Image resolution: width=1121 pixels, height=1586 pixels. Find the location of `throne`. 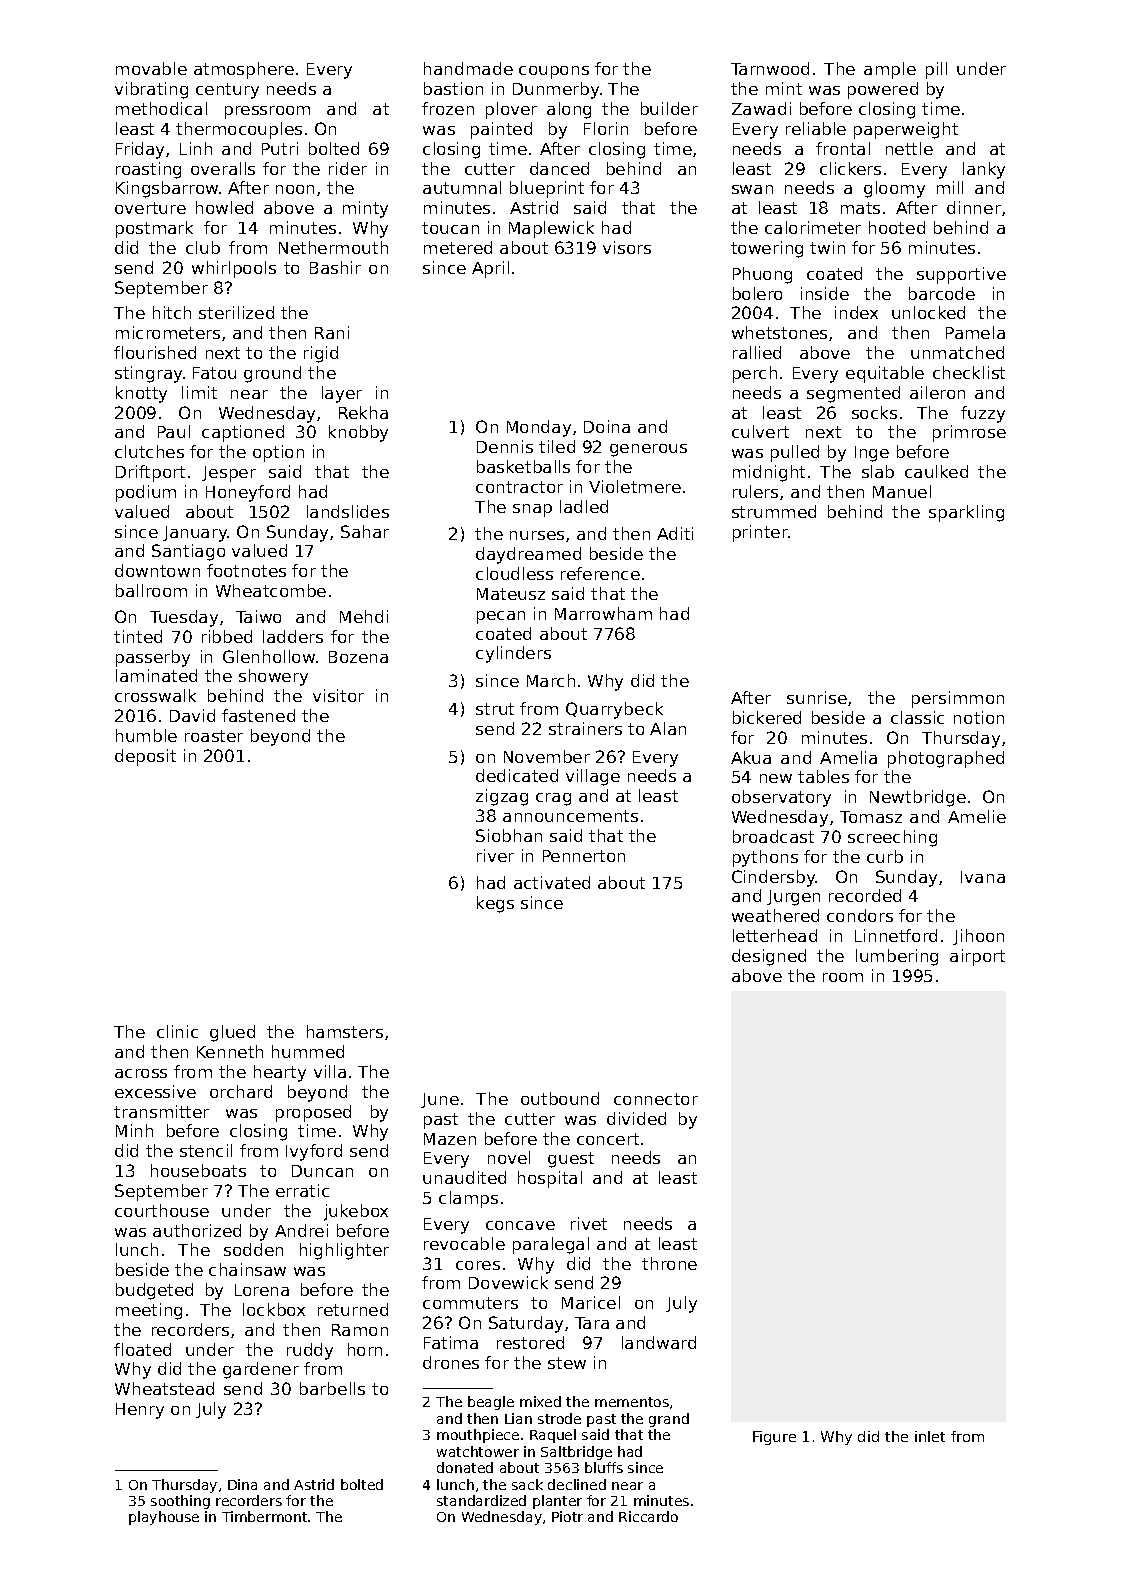

throne is located at coordinates (669, 1263).
